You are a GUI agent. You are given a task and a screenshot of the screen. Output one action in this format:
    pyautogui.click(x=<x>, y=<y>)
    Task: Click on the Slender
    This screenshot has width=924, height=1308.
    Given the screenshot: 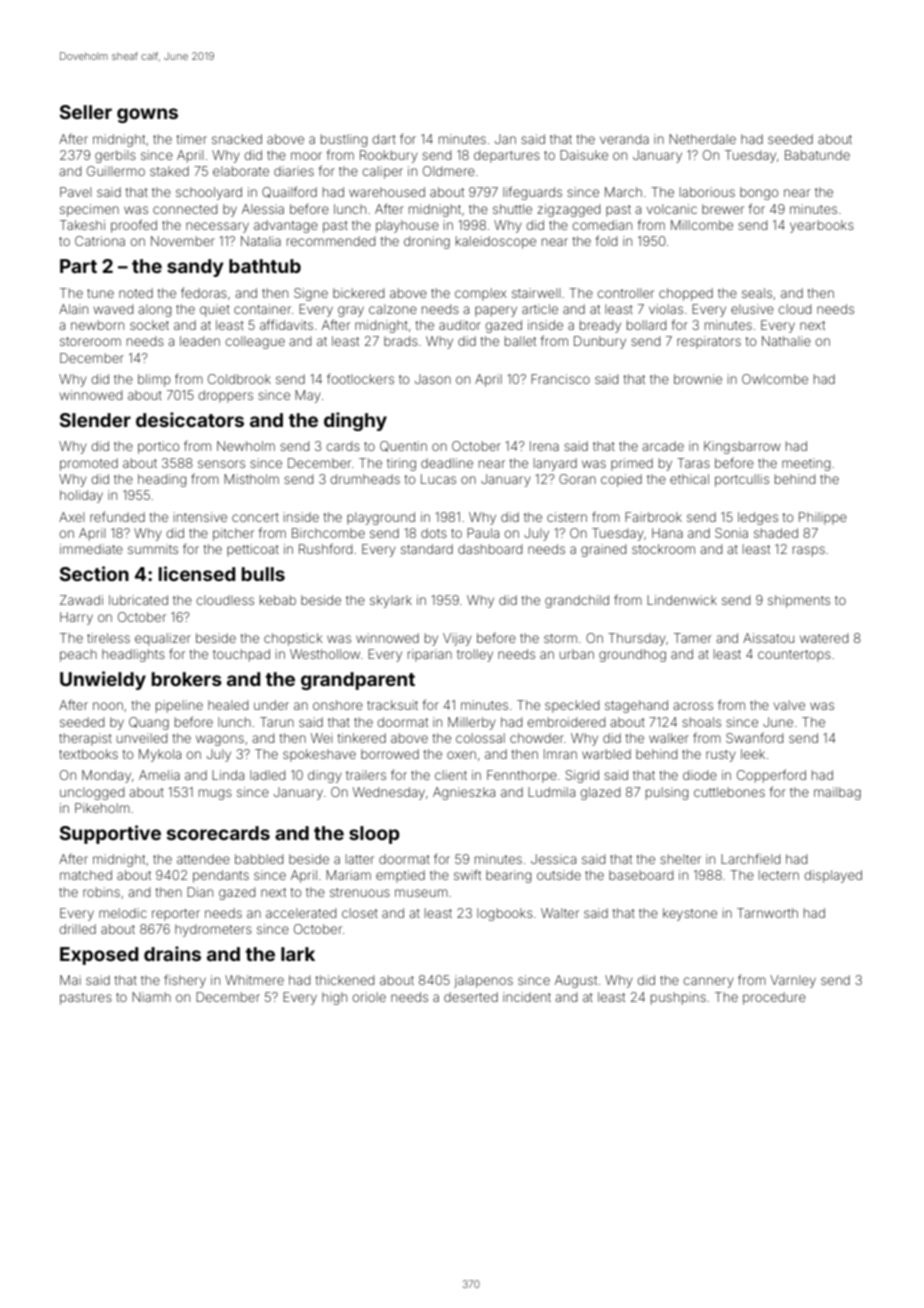 What is the action you would take?
    pyautogui.click(x=95, y=420)
